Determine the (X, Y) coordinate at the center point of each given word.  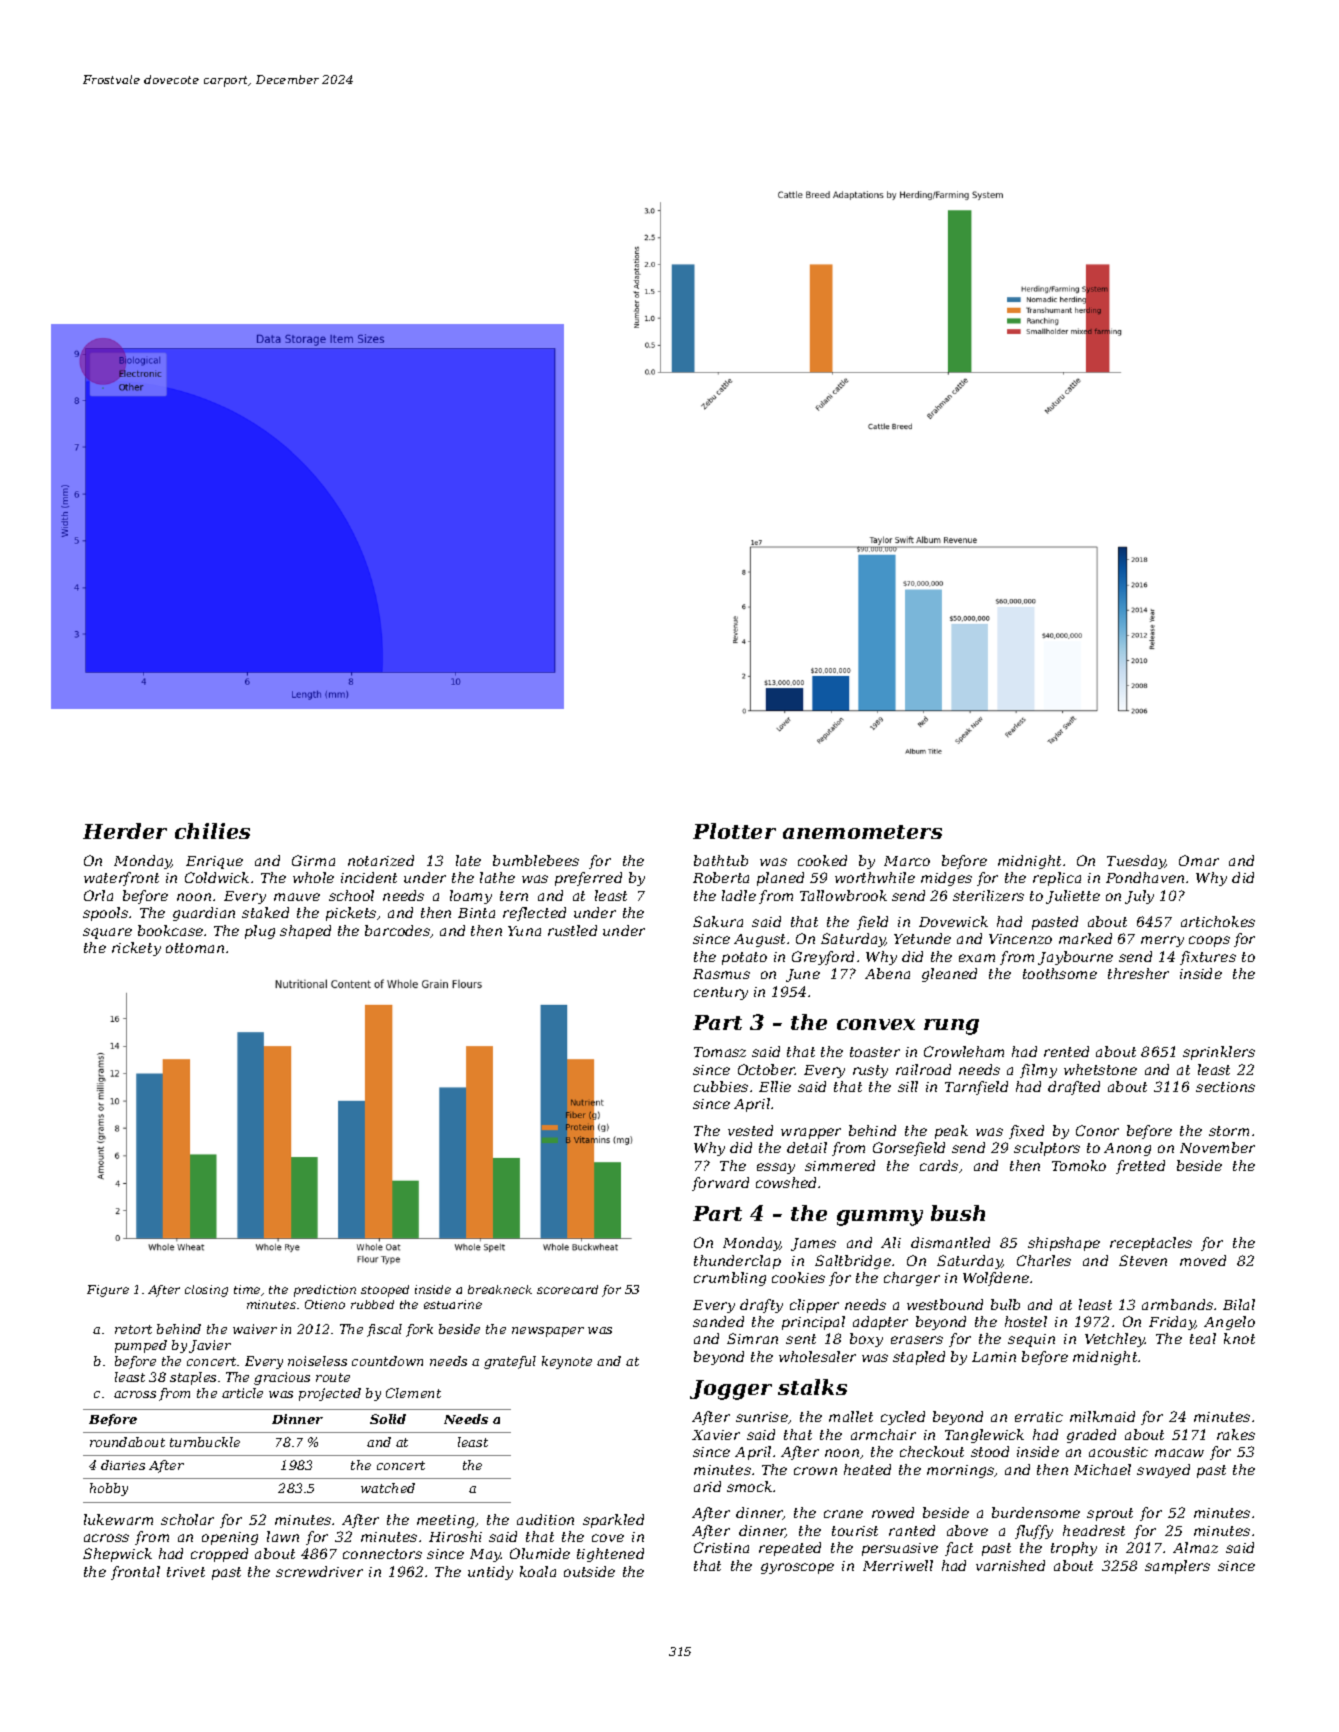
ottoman (195, 948)
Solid (388, 1419)
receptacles (1151, 1244)
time (247, 1289)
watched (388, 1488)
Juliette (1073, 897)
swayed (1163, 1471)
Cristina (721, 1547)
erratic (1039, 1417)
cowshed (786, 1182)
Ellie (775, 1086)
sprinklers (1219, 1053)
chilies (212, 831)
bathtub (721, 860)
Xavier (716, 1435)
